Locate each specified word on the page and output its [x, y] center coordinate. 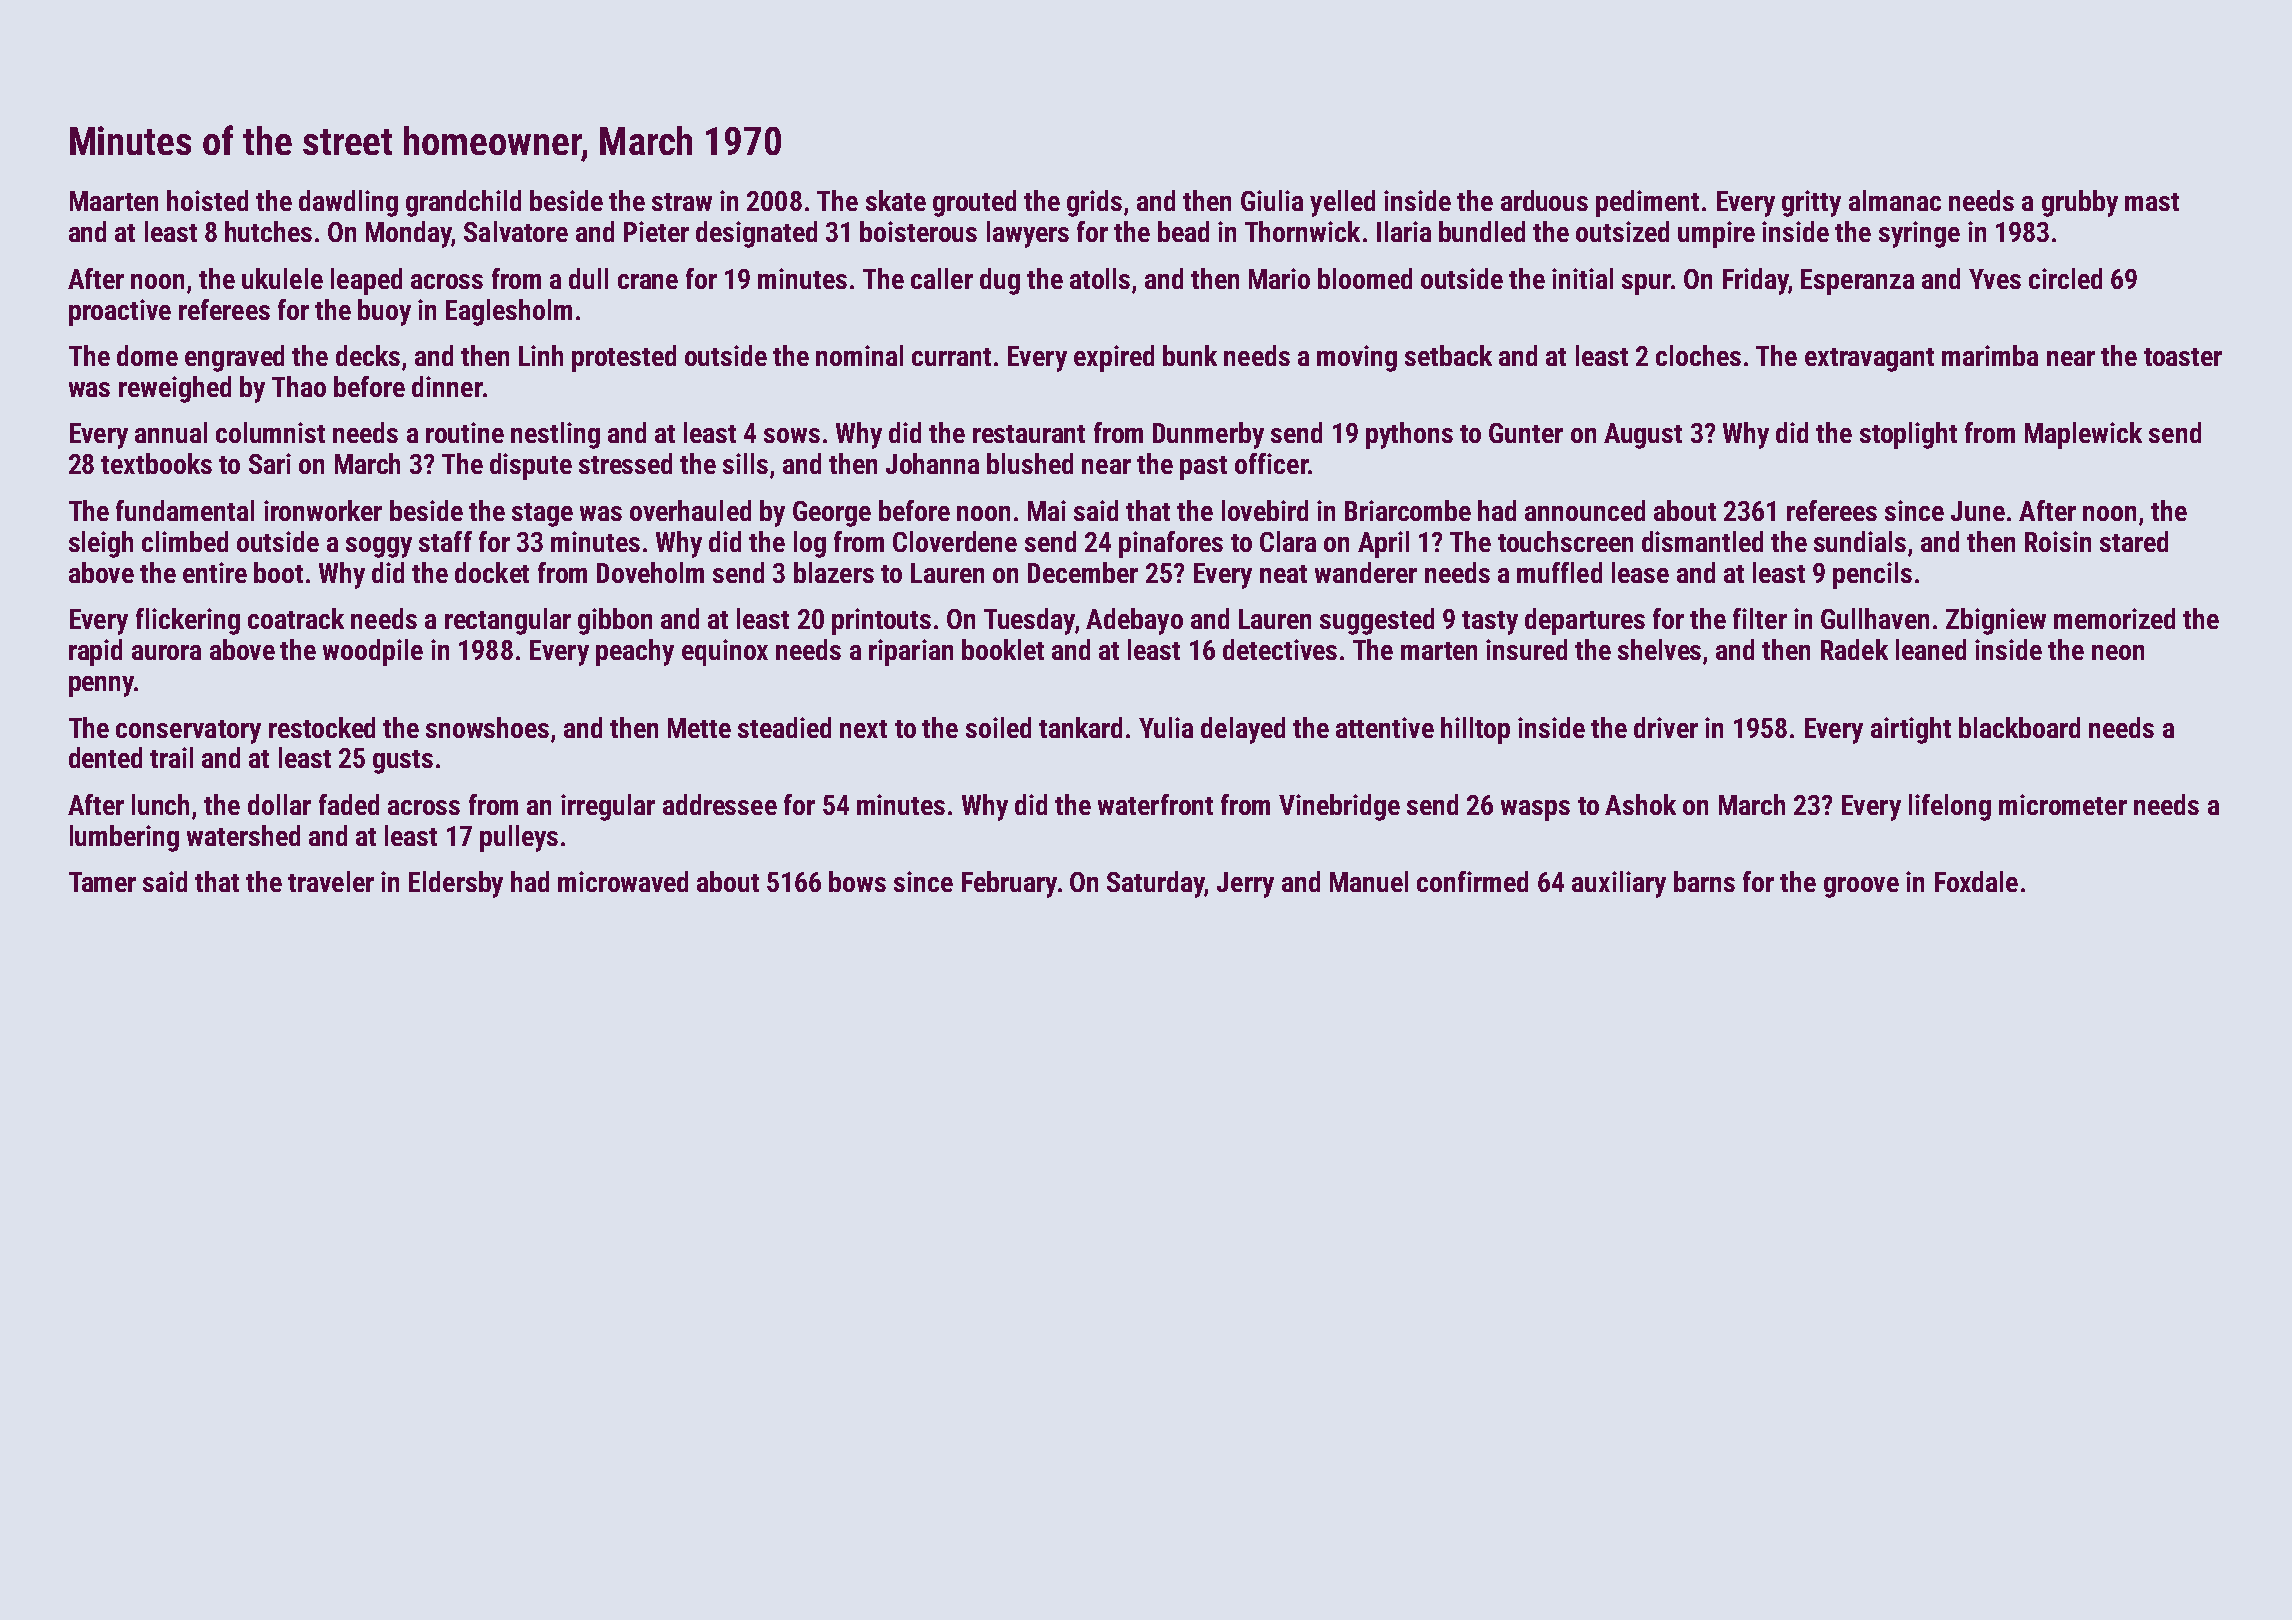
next [863, 729]
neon [2118, 652]
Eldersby [456, 884]
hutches [268, 231]
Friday [1755, 281]
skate [896, 200]
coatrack [296, 618]
